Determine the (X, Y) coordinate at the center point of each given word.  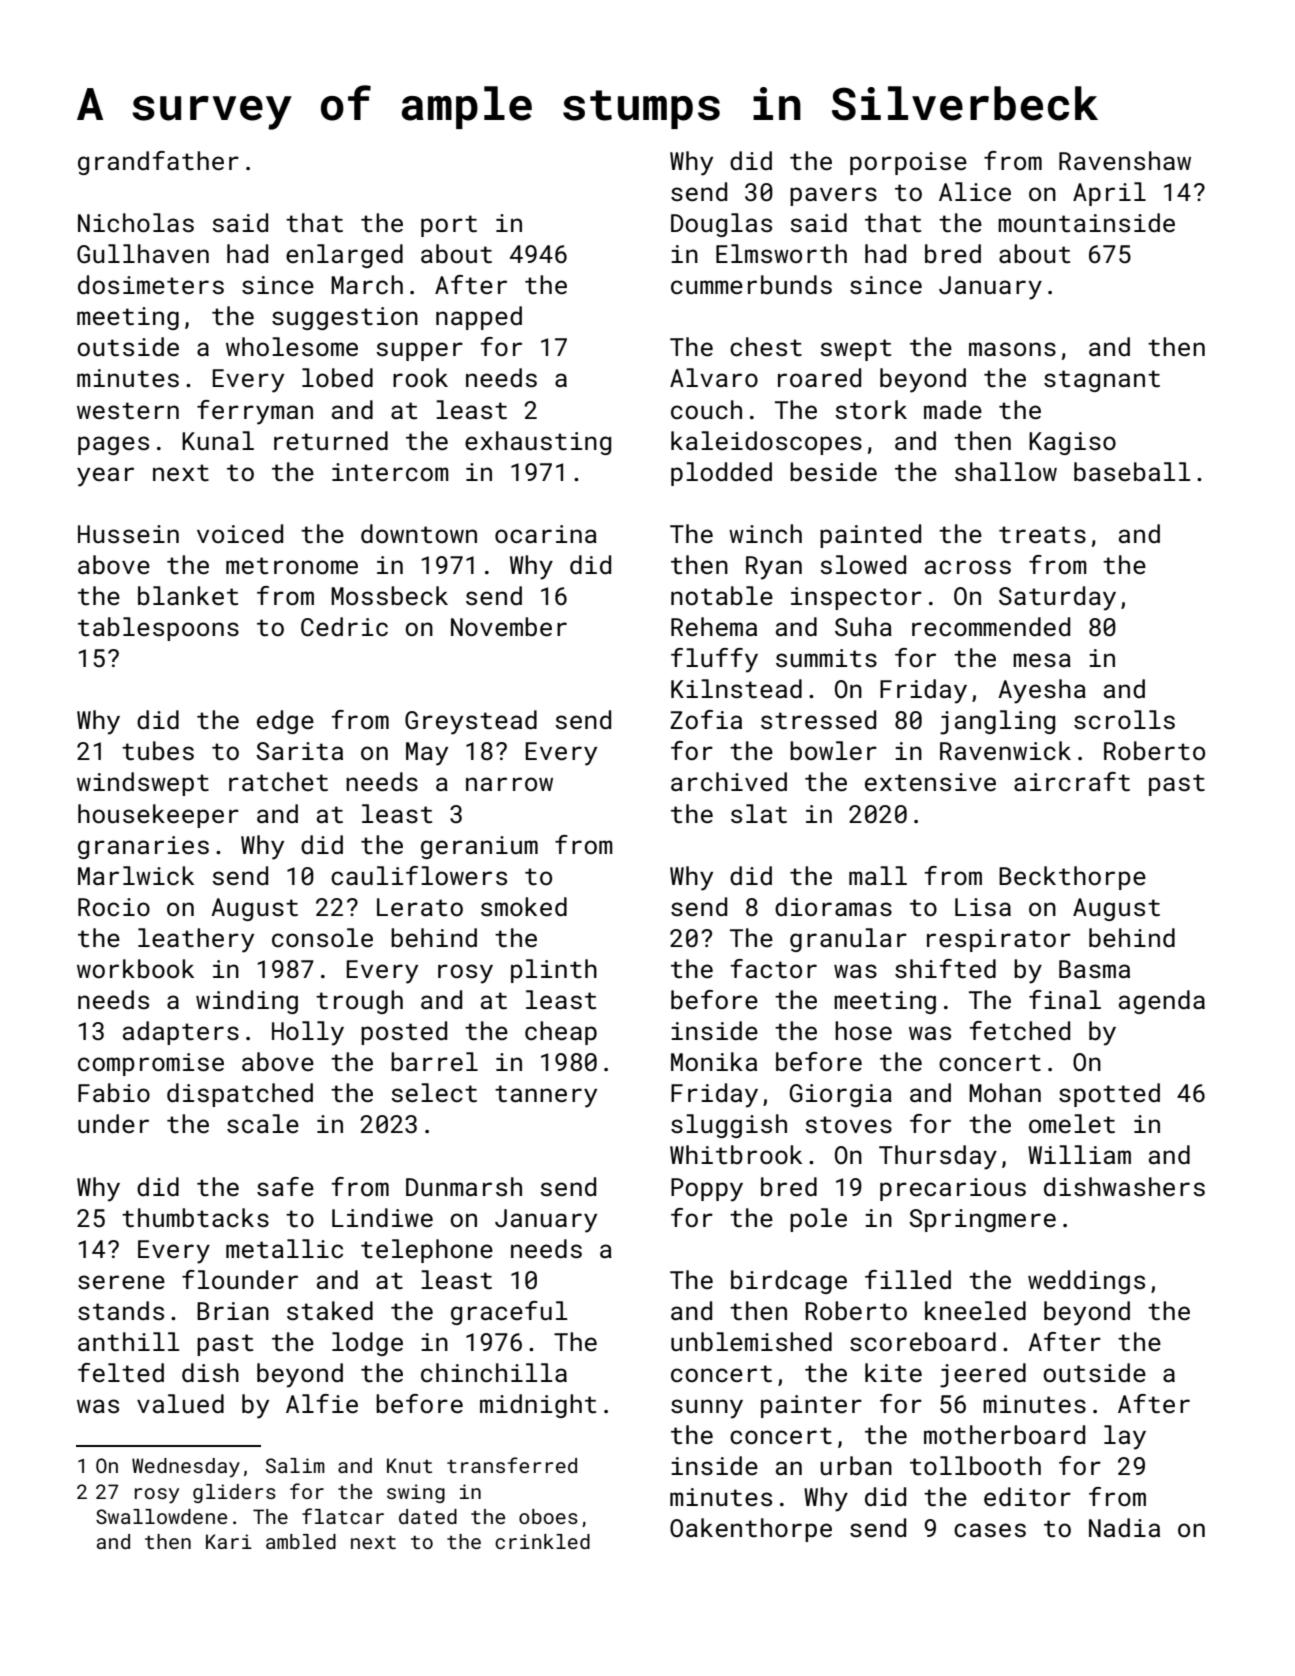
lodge (367, 1344)
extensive (930, 782)
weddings (1086, 1282)
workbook (135, 968)
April (1109, 194)
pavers (833, 196)
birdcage (789, 1282)
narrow (509, 784)
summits (826, 658)
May (427, 754)
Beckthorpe (1072, 878)
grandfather (158, 163)
